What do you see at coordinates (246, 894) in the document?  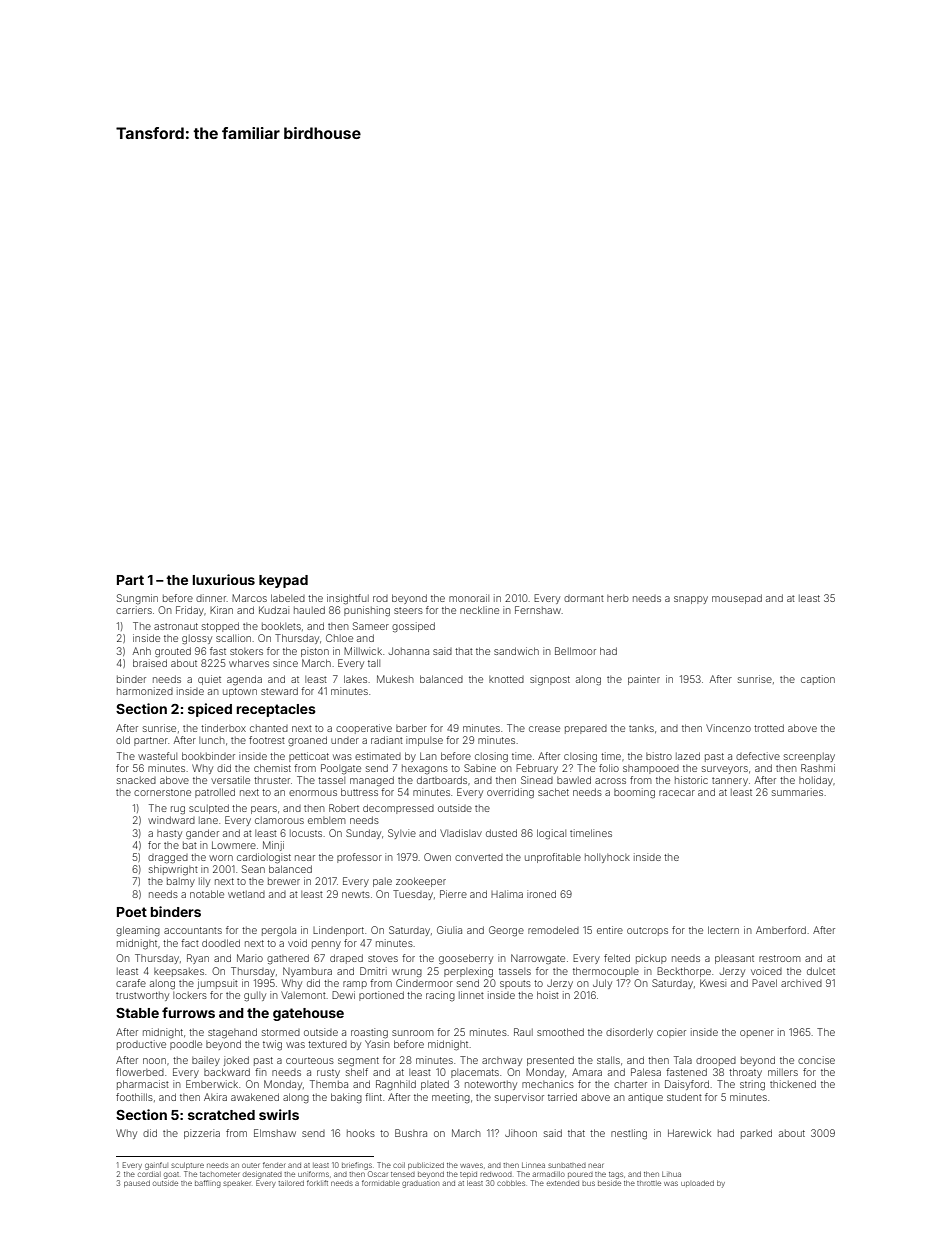 I see `wetland` at bounding box center [246, 894].
